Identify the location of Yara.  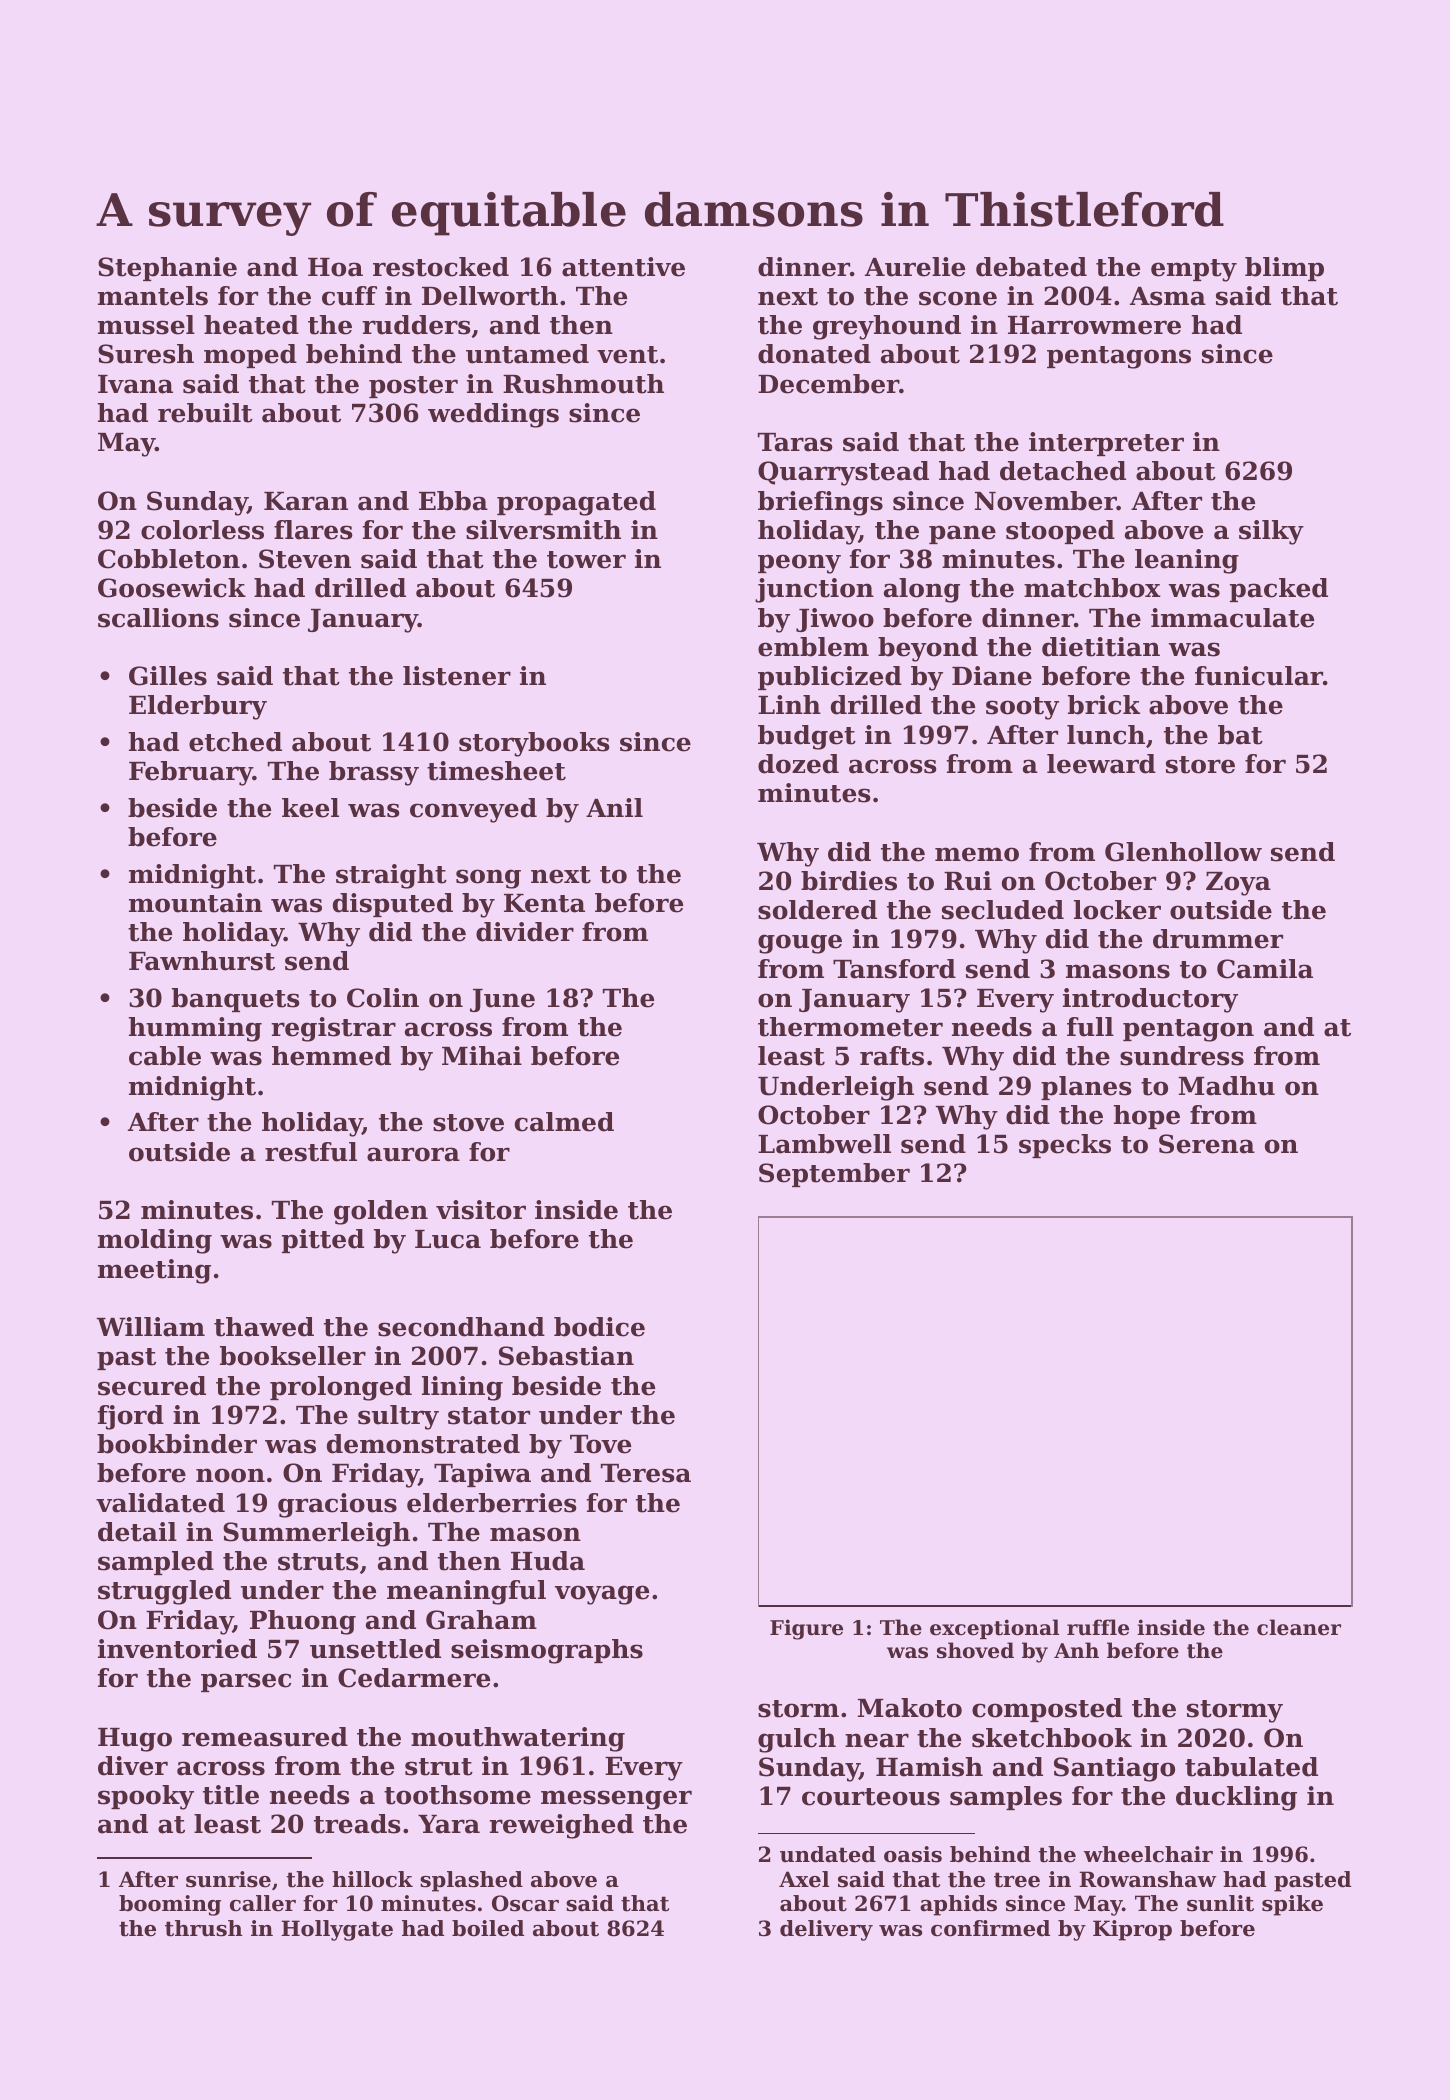
(449, 1824).
